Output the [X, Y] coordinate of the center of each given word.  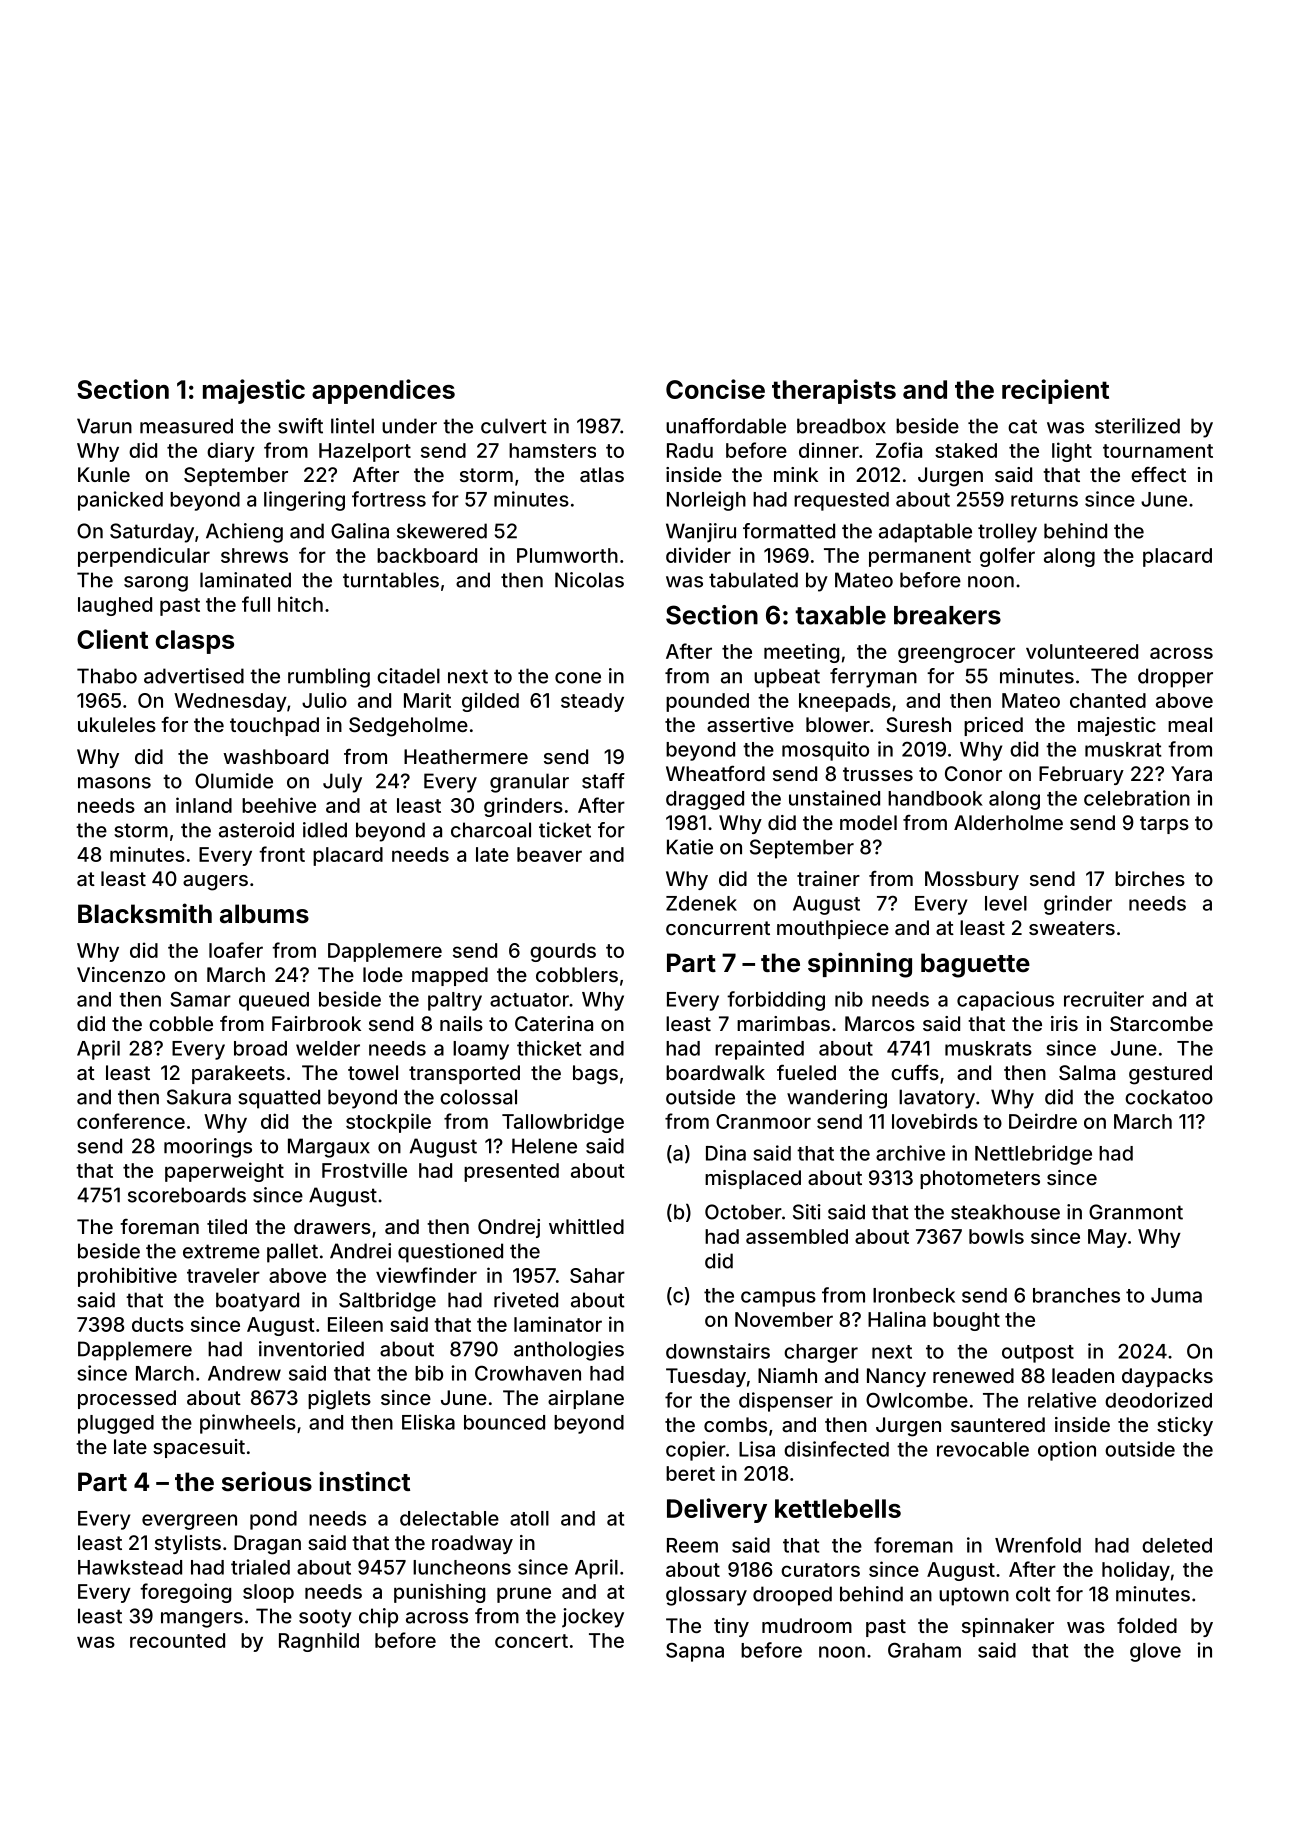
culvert [514, 426]
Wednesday [230, 702]
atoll [529, 1518]
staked [966, 450]
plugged [116, 1424]
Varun [104, 426]
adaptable [925, 533]
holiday [1136, 1571]
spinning [860, 965]
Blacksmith [145, 913]
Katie [690, 847]
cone [578, 678]
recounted [177, 1640]
